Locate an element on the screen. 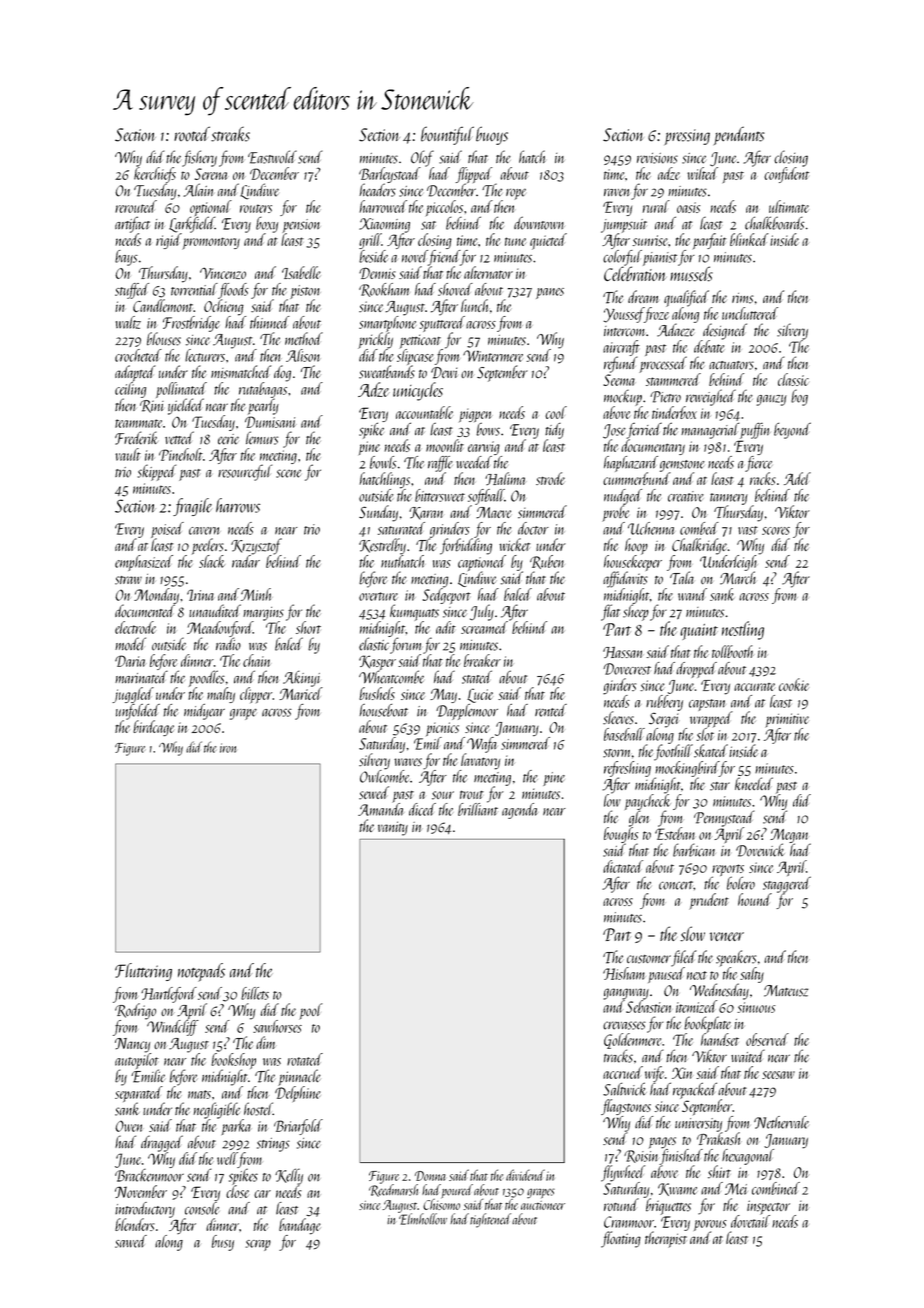 The image size is (924, 1308). tidy is located at coordinates (554, 431).
